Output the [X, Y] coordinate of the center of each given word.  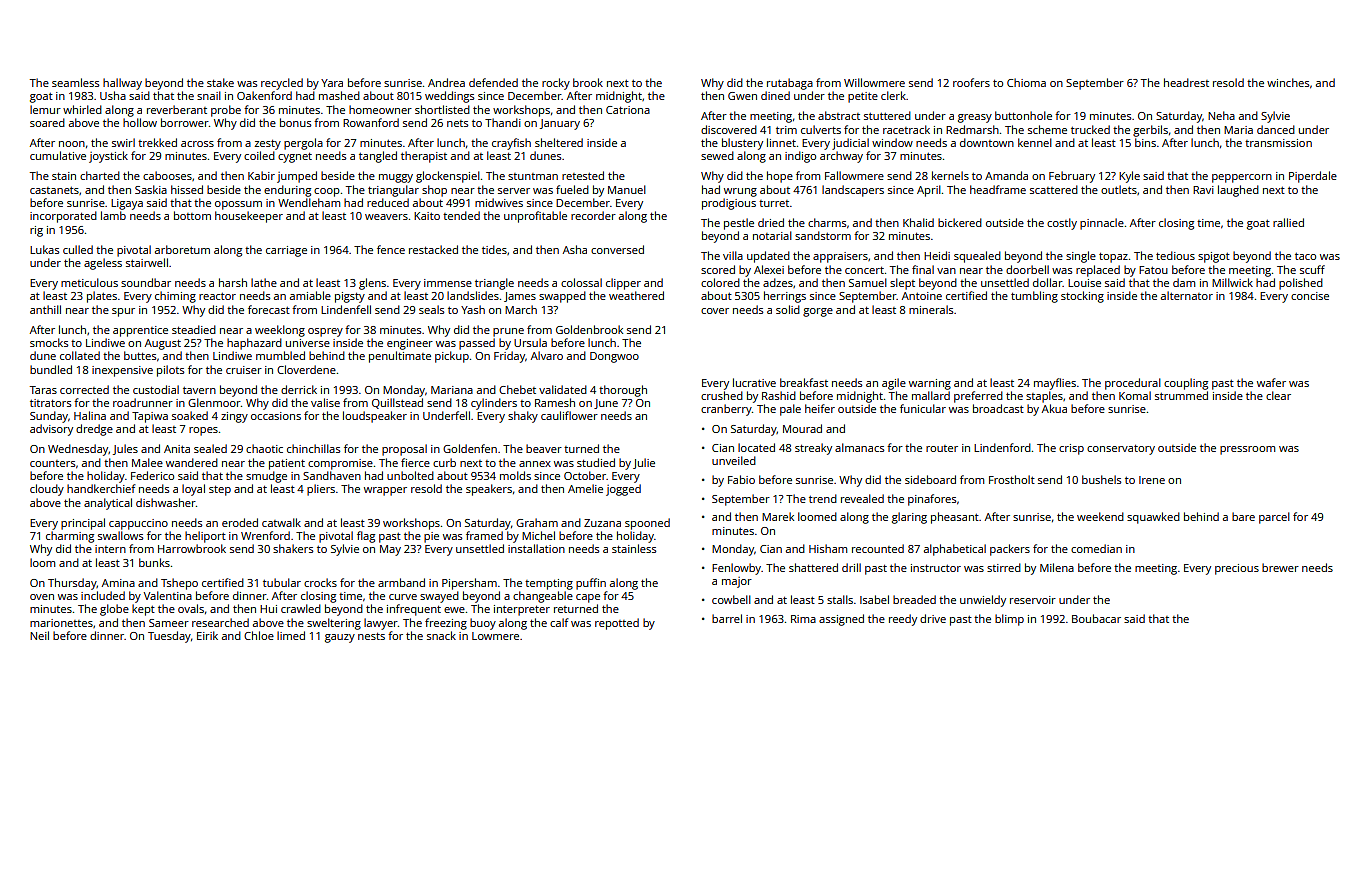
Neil [39, 635]
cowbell [731, 599]
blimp [1009, 620]
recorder [593, 215]
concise [1310, 296]
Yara [332, 83]
